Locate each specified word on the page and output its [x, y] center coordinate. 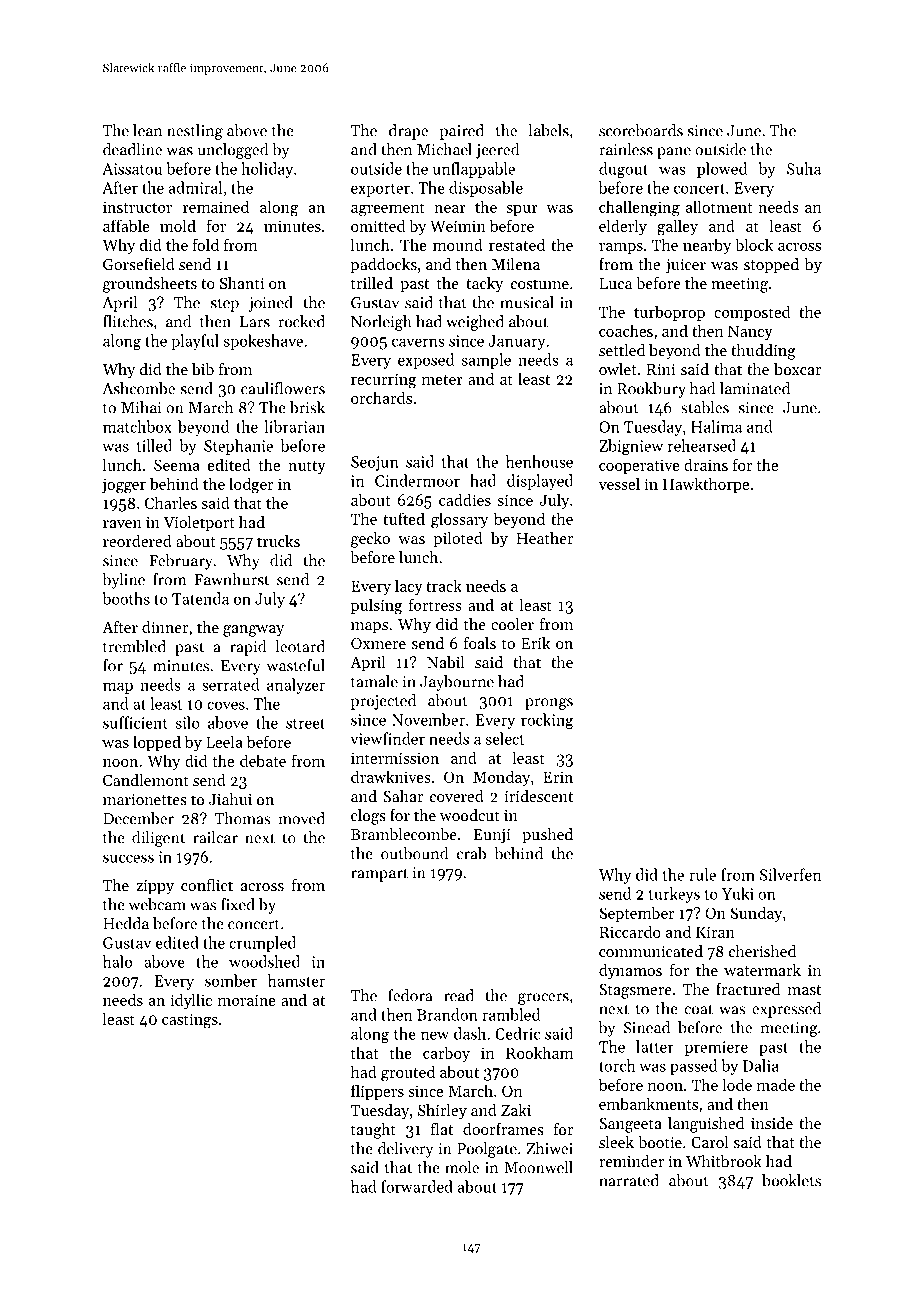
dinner [165, 627]
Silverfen [790, 874]
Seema [177, 465]
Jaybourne [457, 683]
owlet [618, 369]
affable [126, 225]
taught [373, 1131]
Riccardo [630, 931]
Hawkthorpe [706, 485]
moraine [247, 1000]
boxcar [797, 369]
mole [462, 1167]
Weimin [458, 226]
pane [674, 153]
